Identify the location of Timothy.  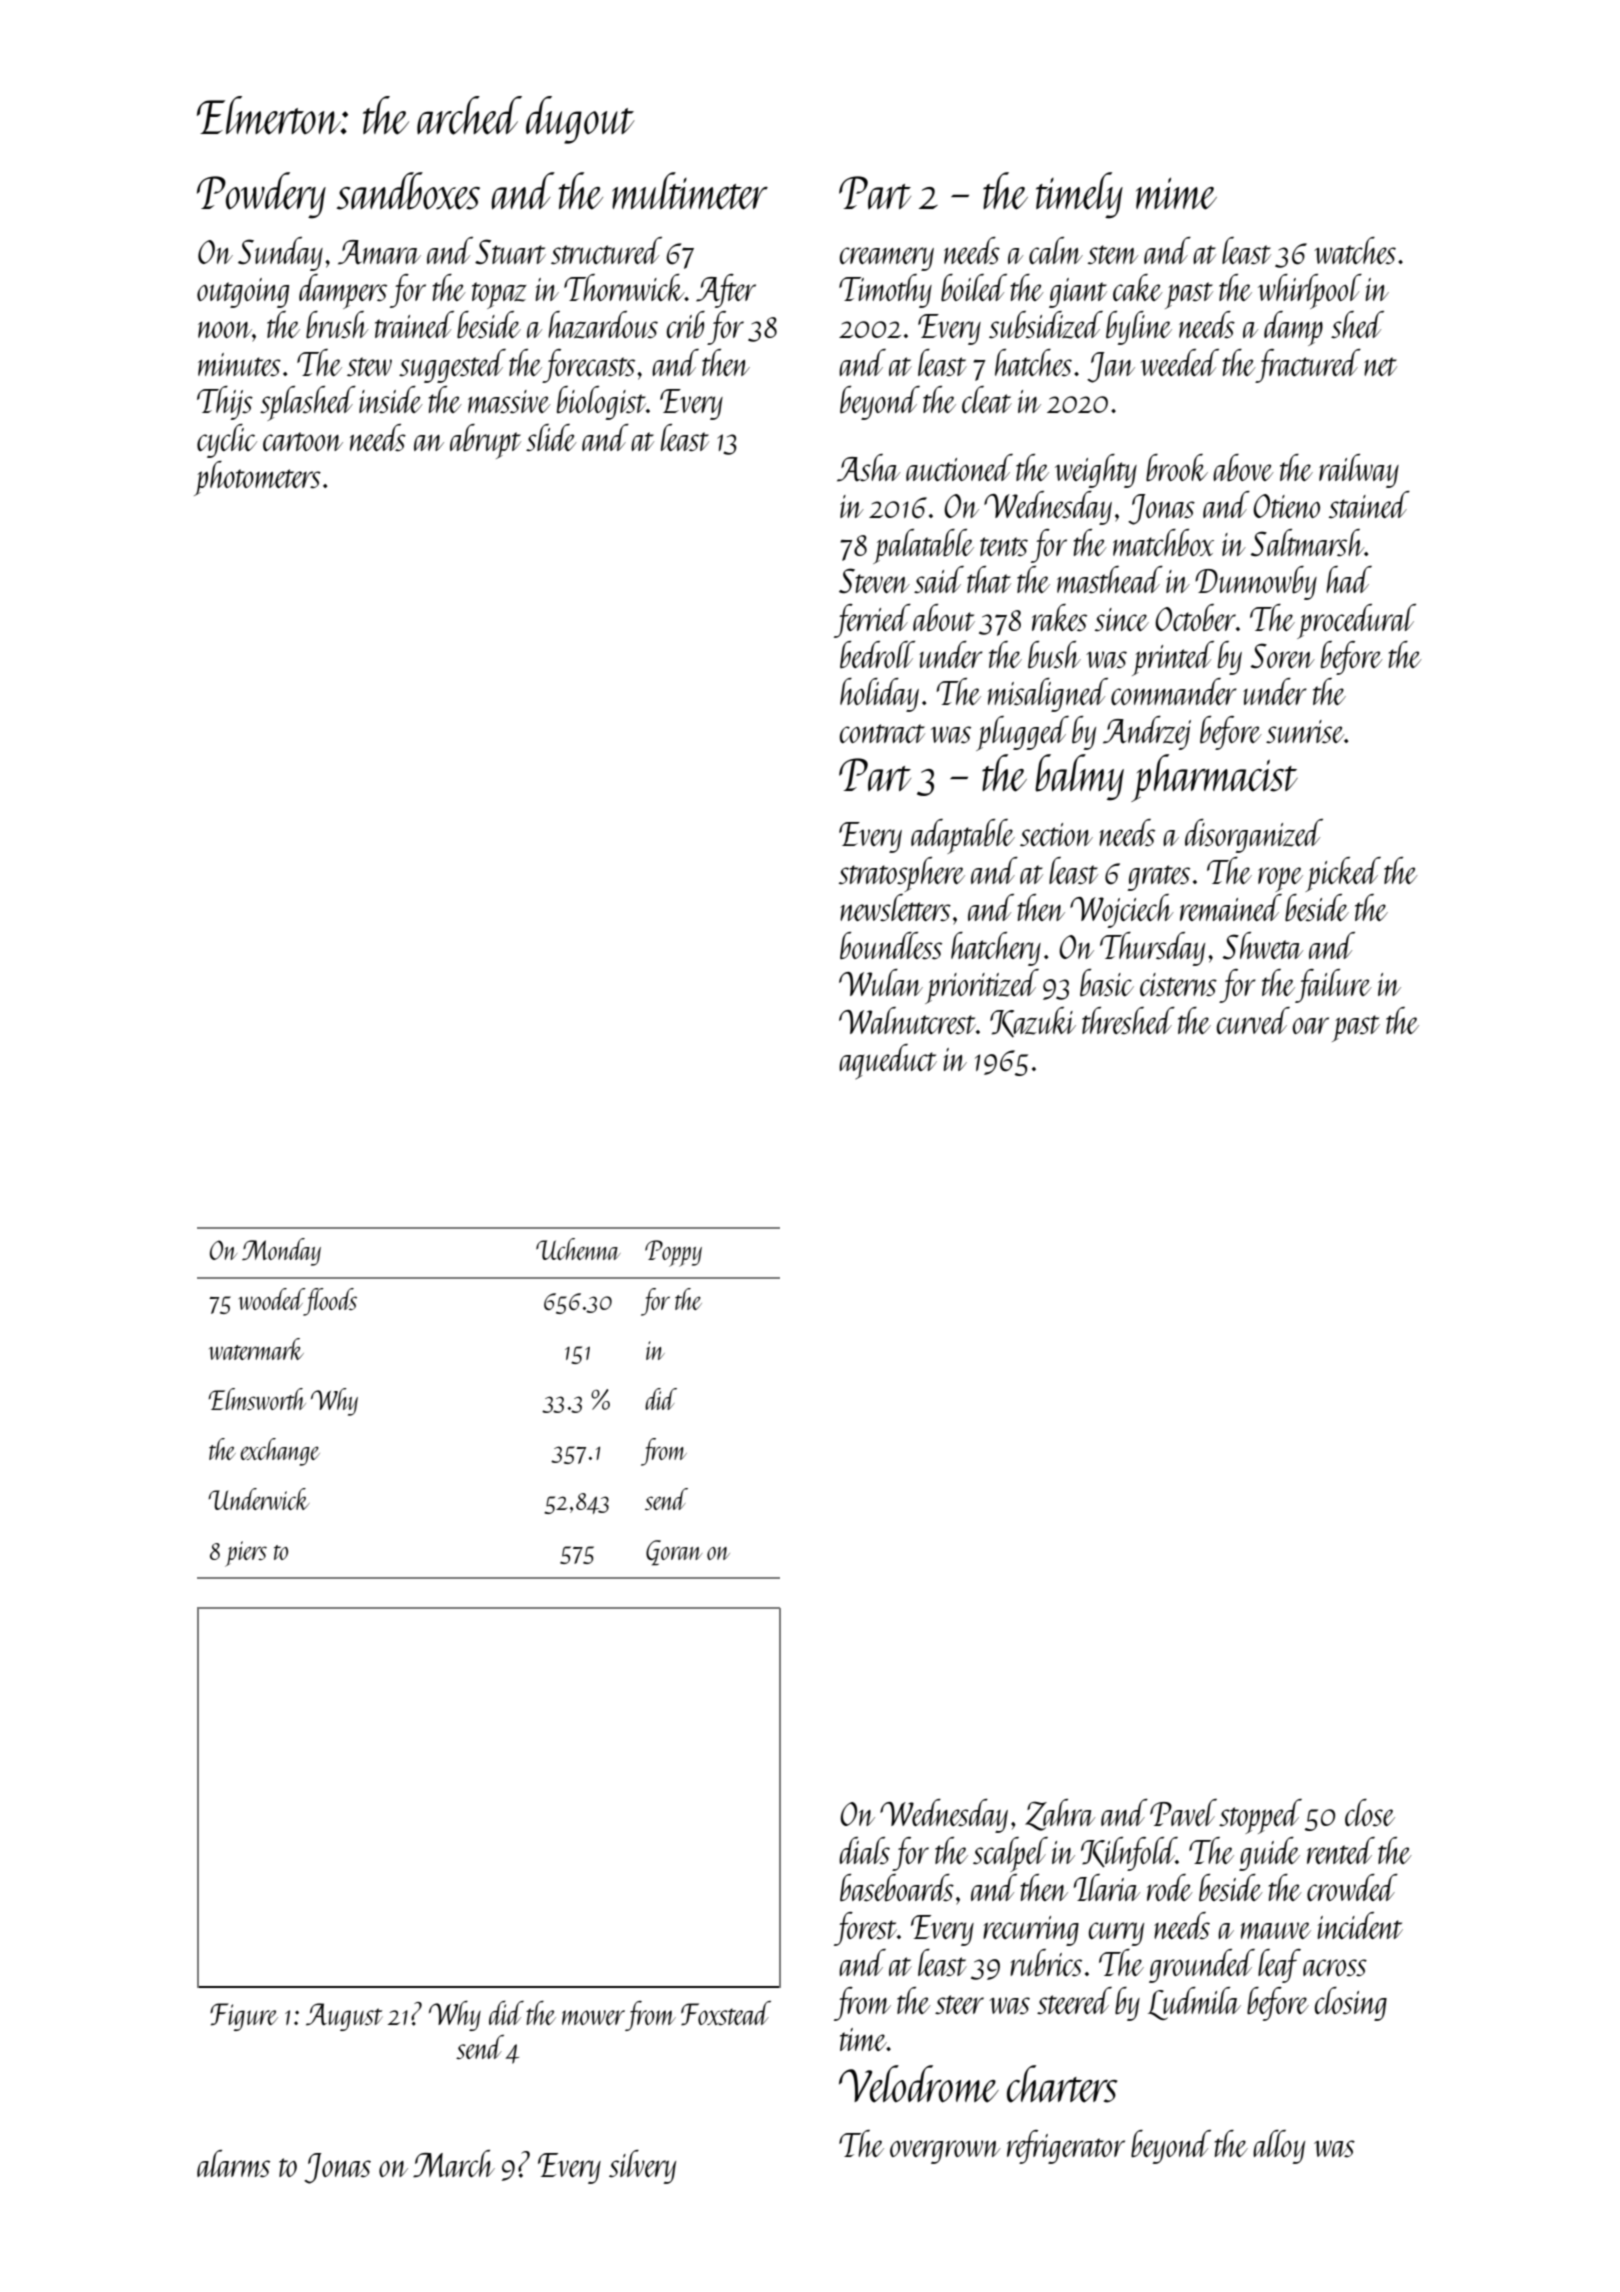
(885, 291).
